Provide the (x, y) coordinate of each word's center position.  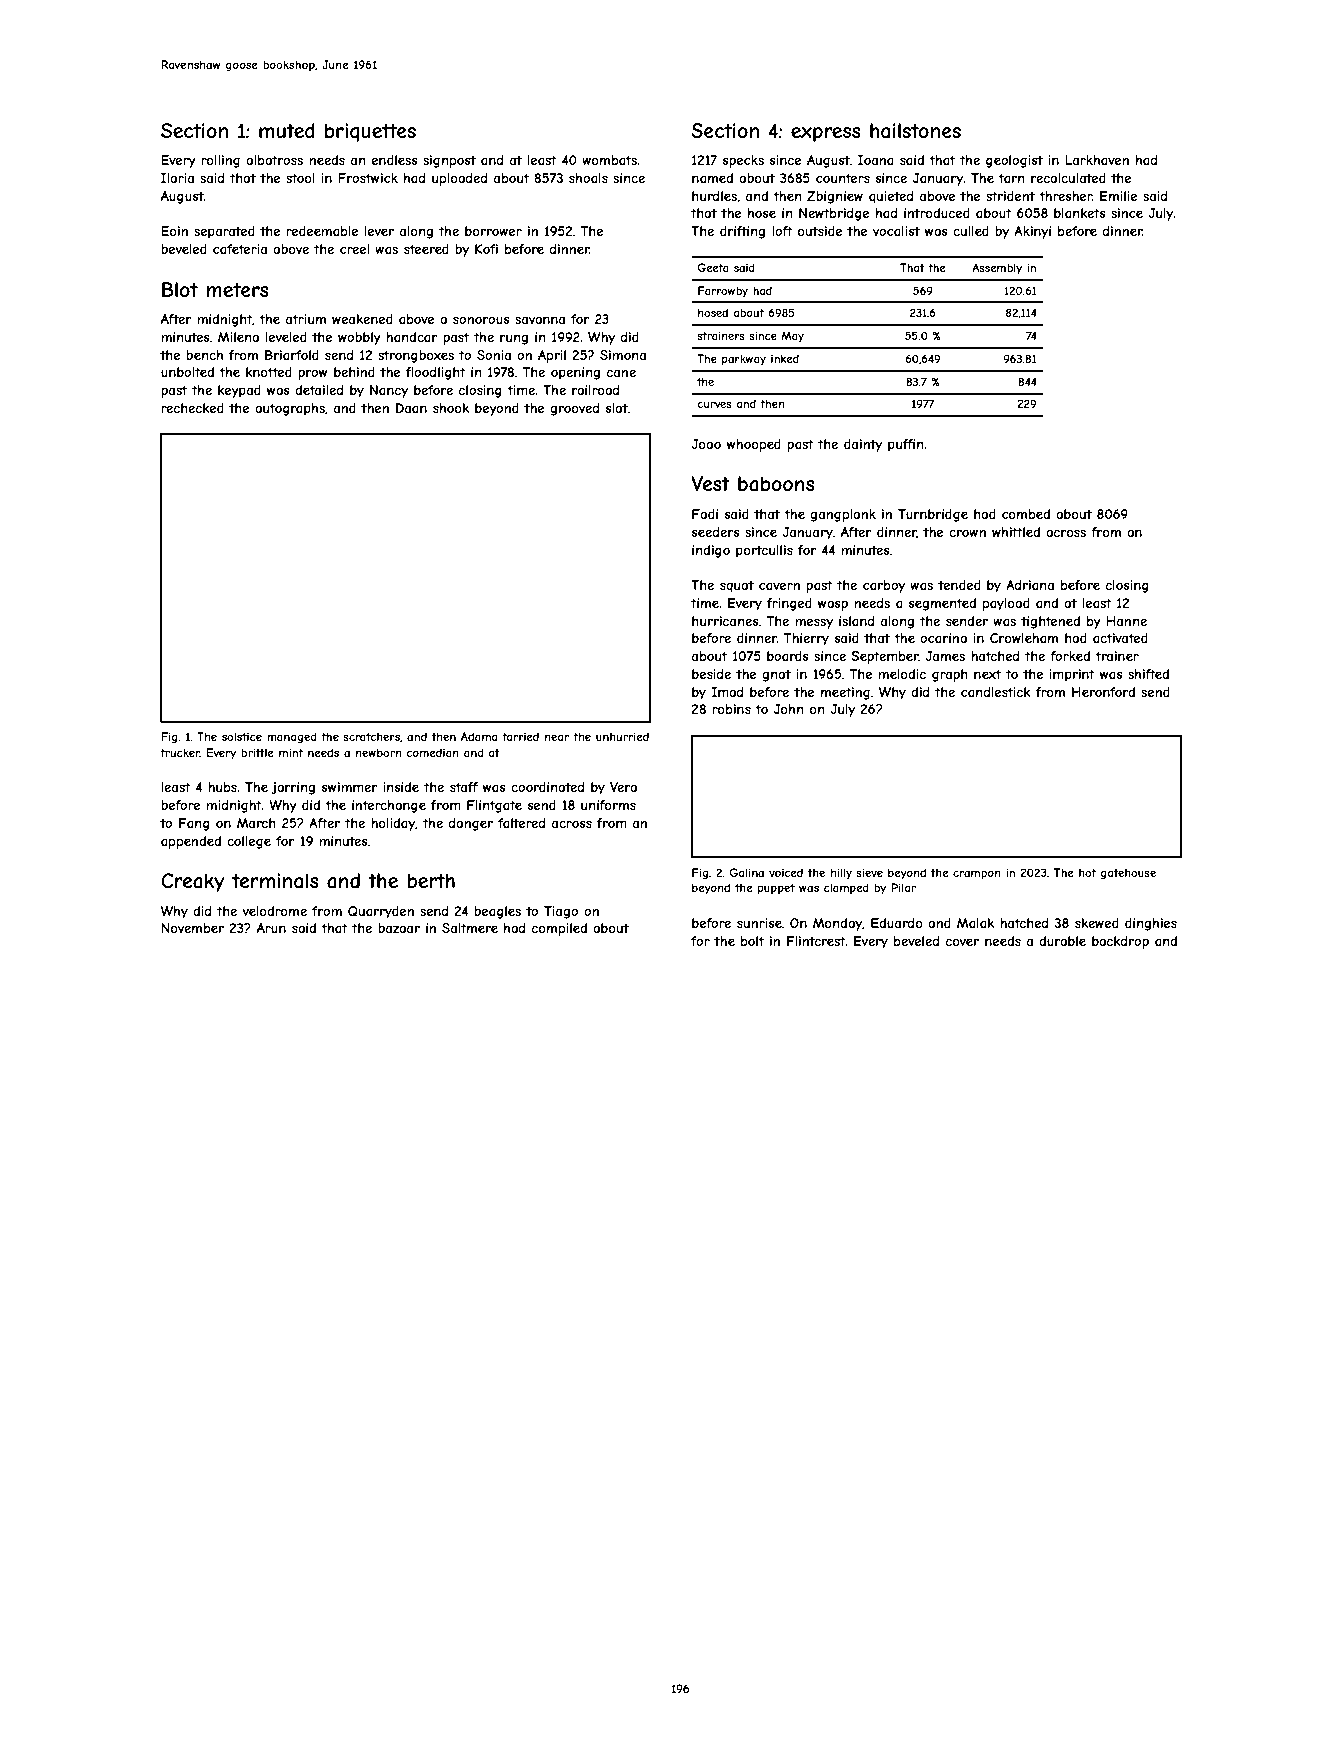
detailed (319, 390)
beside (711, 674)
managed (292, 737)
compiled (559, 929)
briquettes (370, 132)
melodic (902, 674)
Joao (706, 444)
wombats (609, 160)
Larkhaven (1097, 160)
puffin (905, 445)
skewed (1097, 923)
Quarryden (381, 912)
